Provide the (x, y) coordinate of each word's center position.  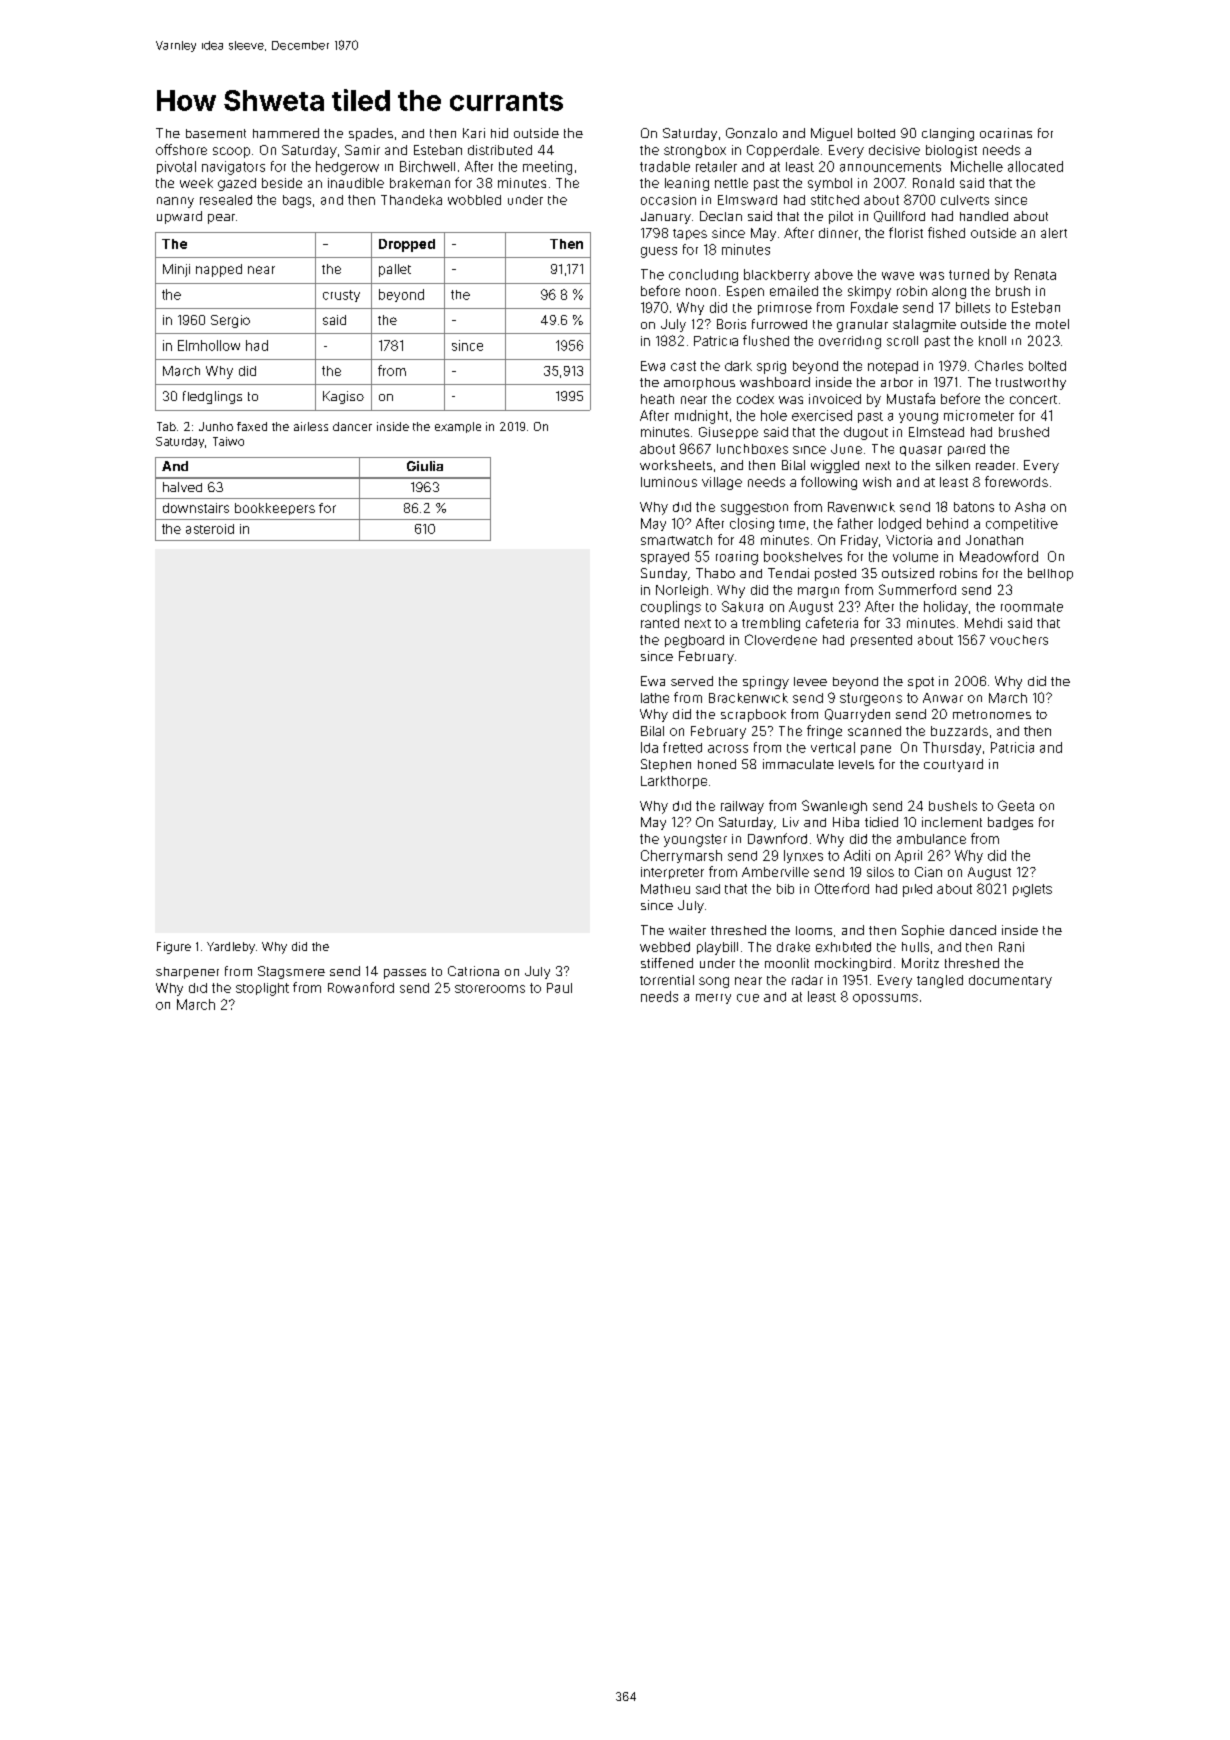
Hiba (846, 822)
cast (683, 366)
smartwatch (676, 540)
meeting (547, 168)
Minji (176, 270)
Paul (559, 988)
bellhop (1050, 574)
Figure (174, 948)
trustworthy (1031, 384)
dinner (838, 233)
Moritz (920, 963)
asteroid (210, 529)
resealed (226, 200)
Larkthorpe (674, 782)
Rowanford (361, 987)
